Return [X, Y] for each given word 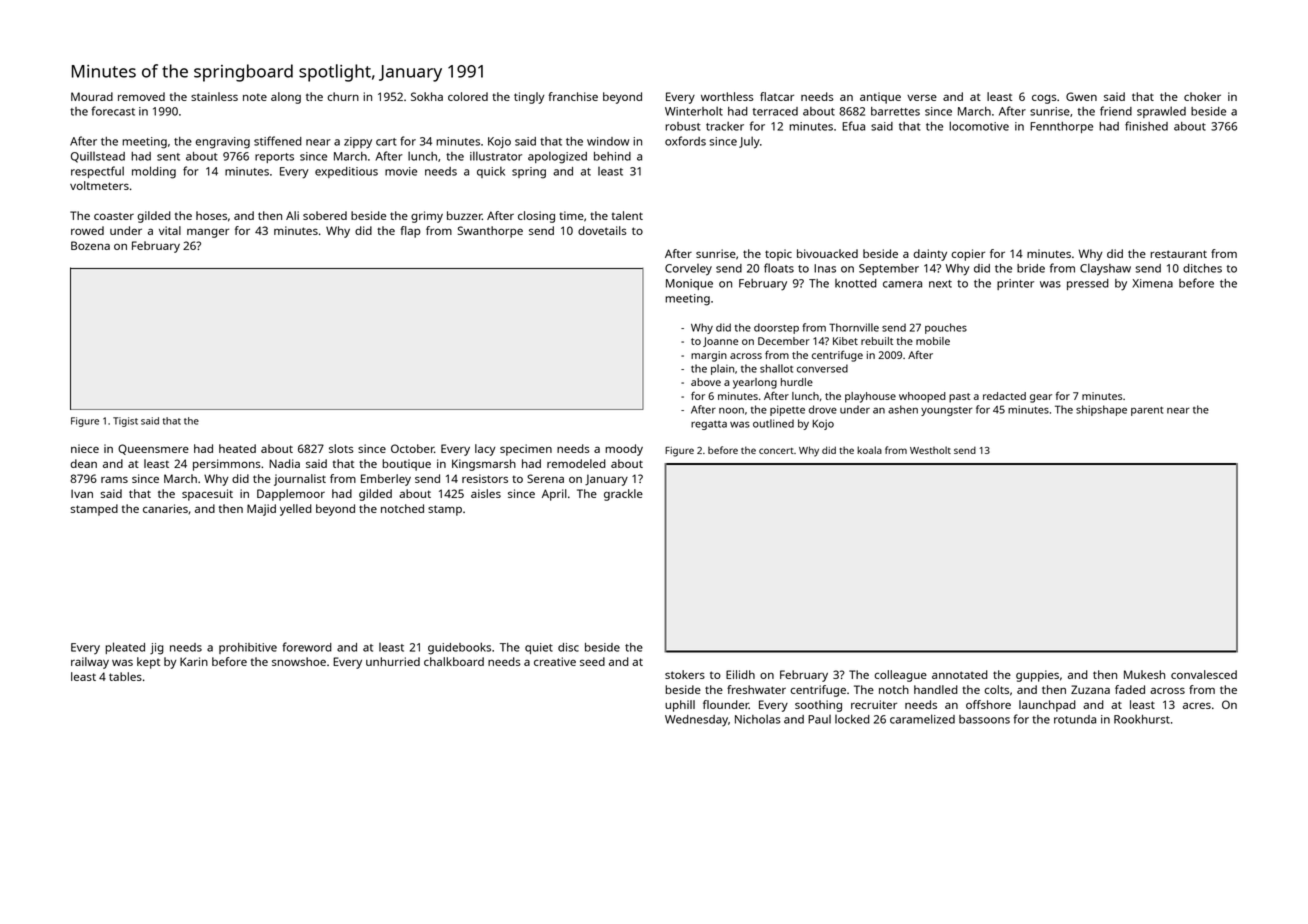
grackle [623, 495]
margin [709, 356]
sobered [325, 215]
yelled [296, 510]
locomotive [979, 126]
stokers [685, 674]
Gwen [1081, 96]
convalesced [1204, 674]
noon [731, 410]
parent [1147, 411]
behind [612, 156]
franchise [573, 96]
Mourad [92, 96]
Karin [194, 661]
